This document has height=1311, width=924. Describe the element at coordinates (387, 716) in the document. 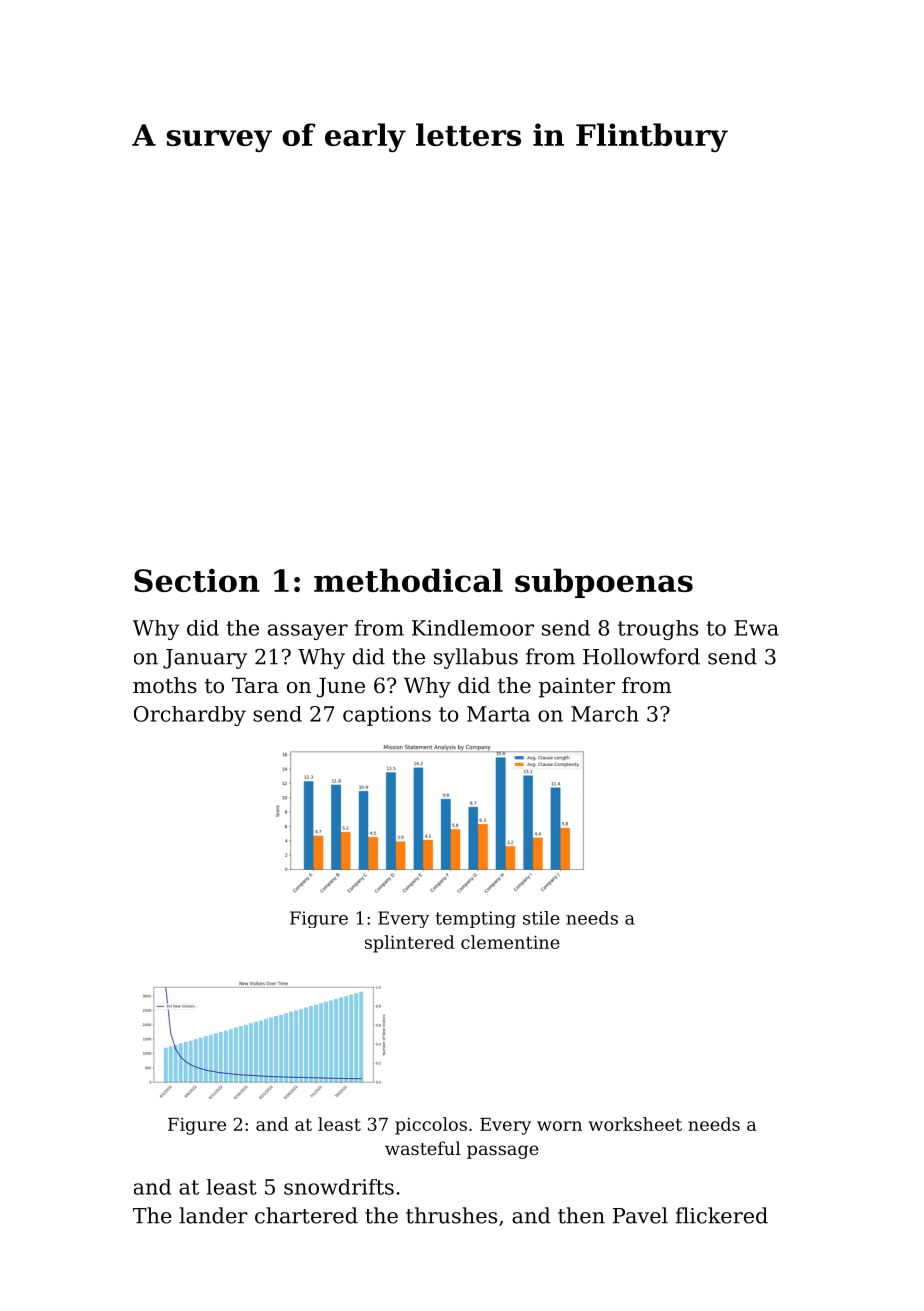

I see `captions` at that location.
